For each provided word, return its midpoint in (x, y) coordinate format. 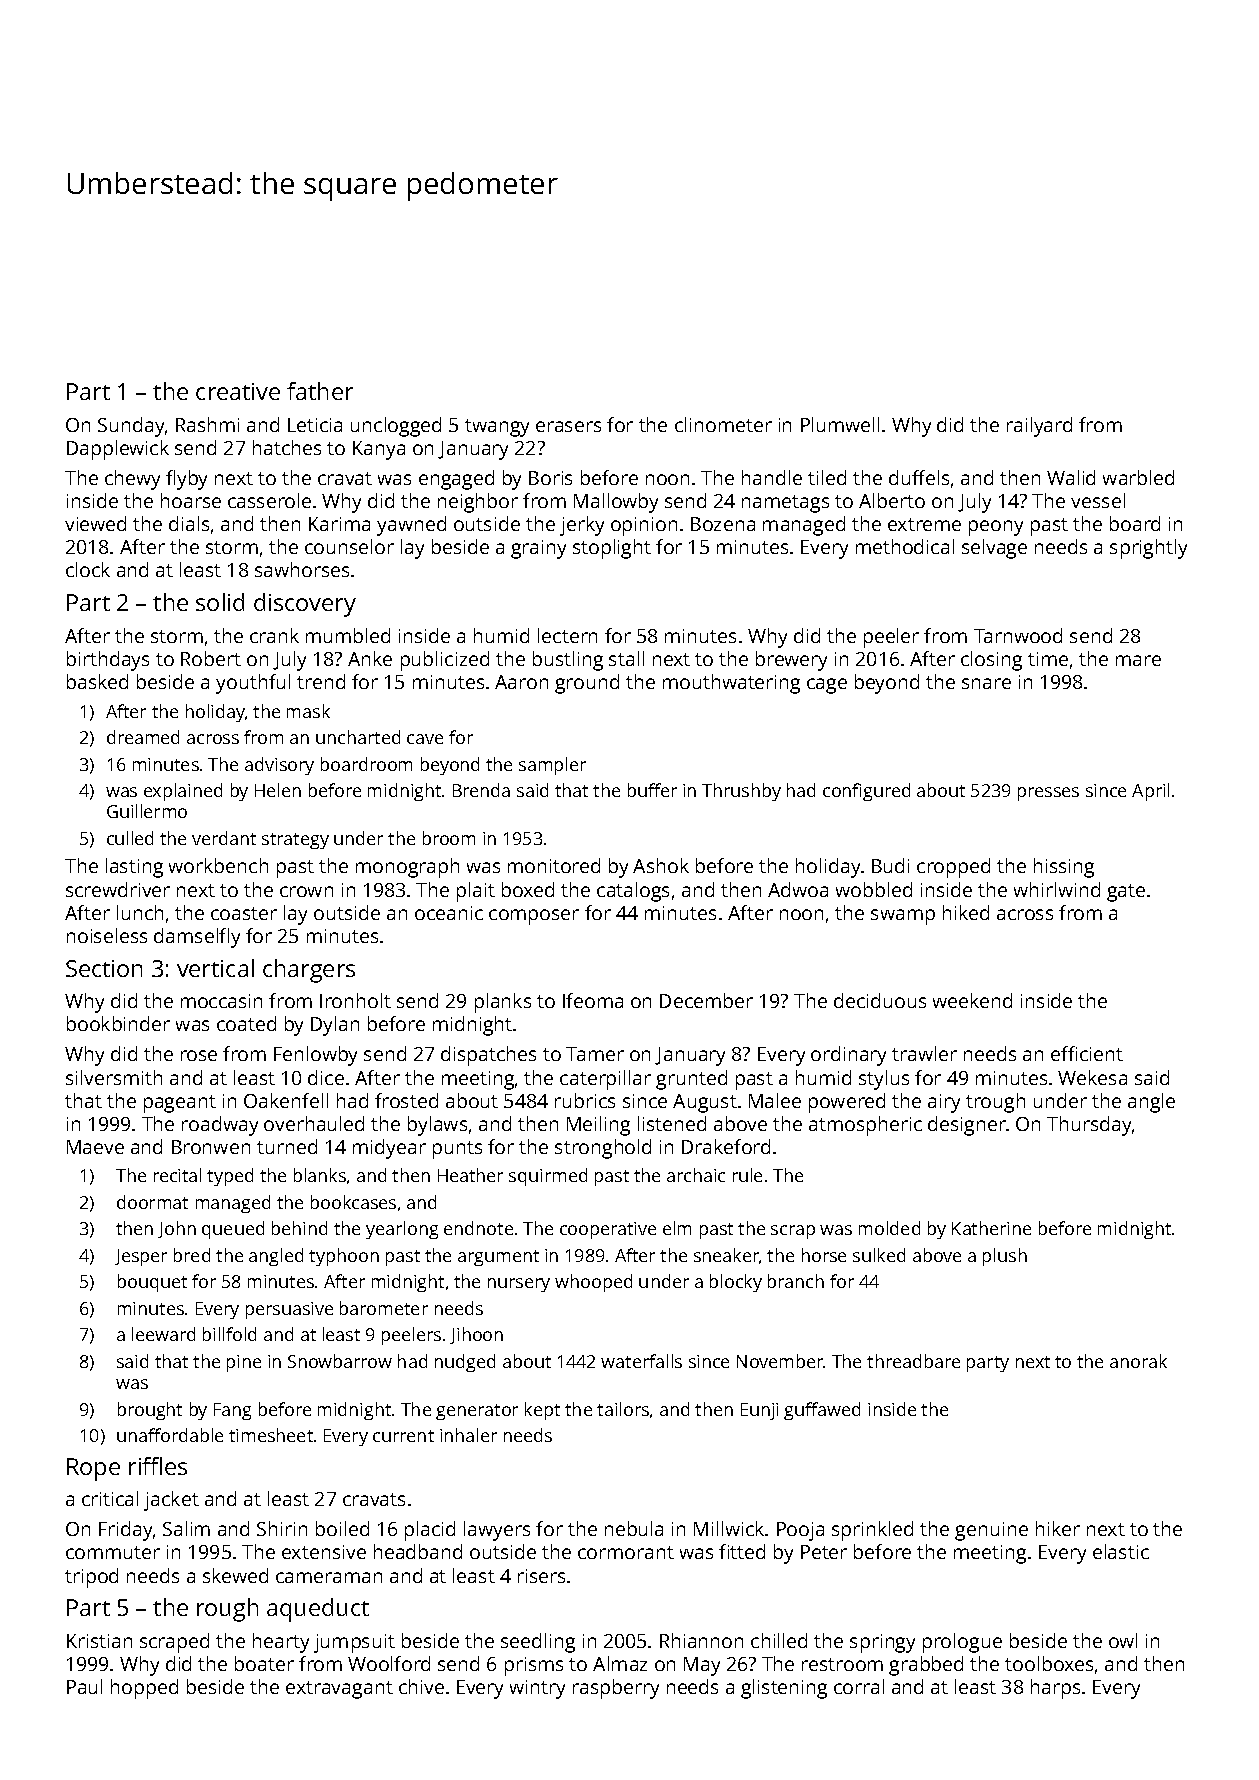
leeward (163, 1334)
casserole (269, 500)
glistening (784, 1689)
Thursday (1089, 1126)
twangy (497, 428)
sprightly (1148, 549)
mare (1138, 660)
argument (498, 1258)
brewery (791, 661)
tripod (91, 1578)
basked (97, 681)
